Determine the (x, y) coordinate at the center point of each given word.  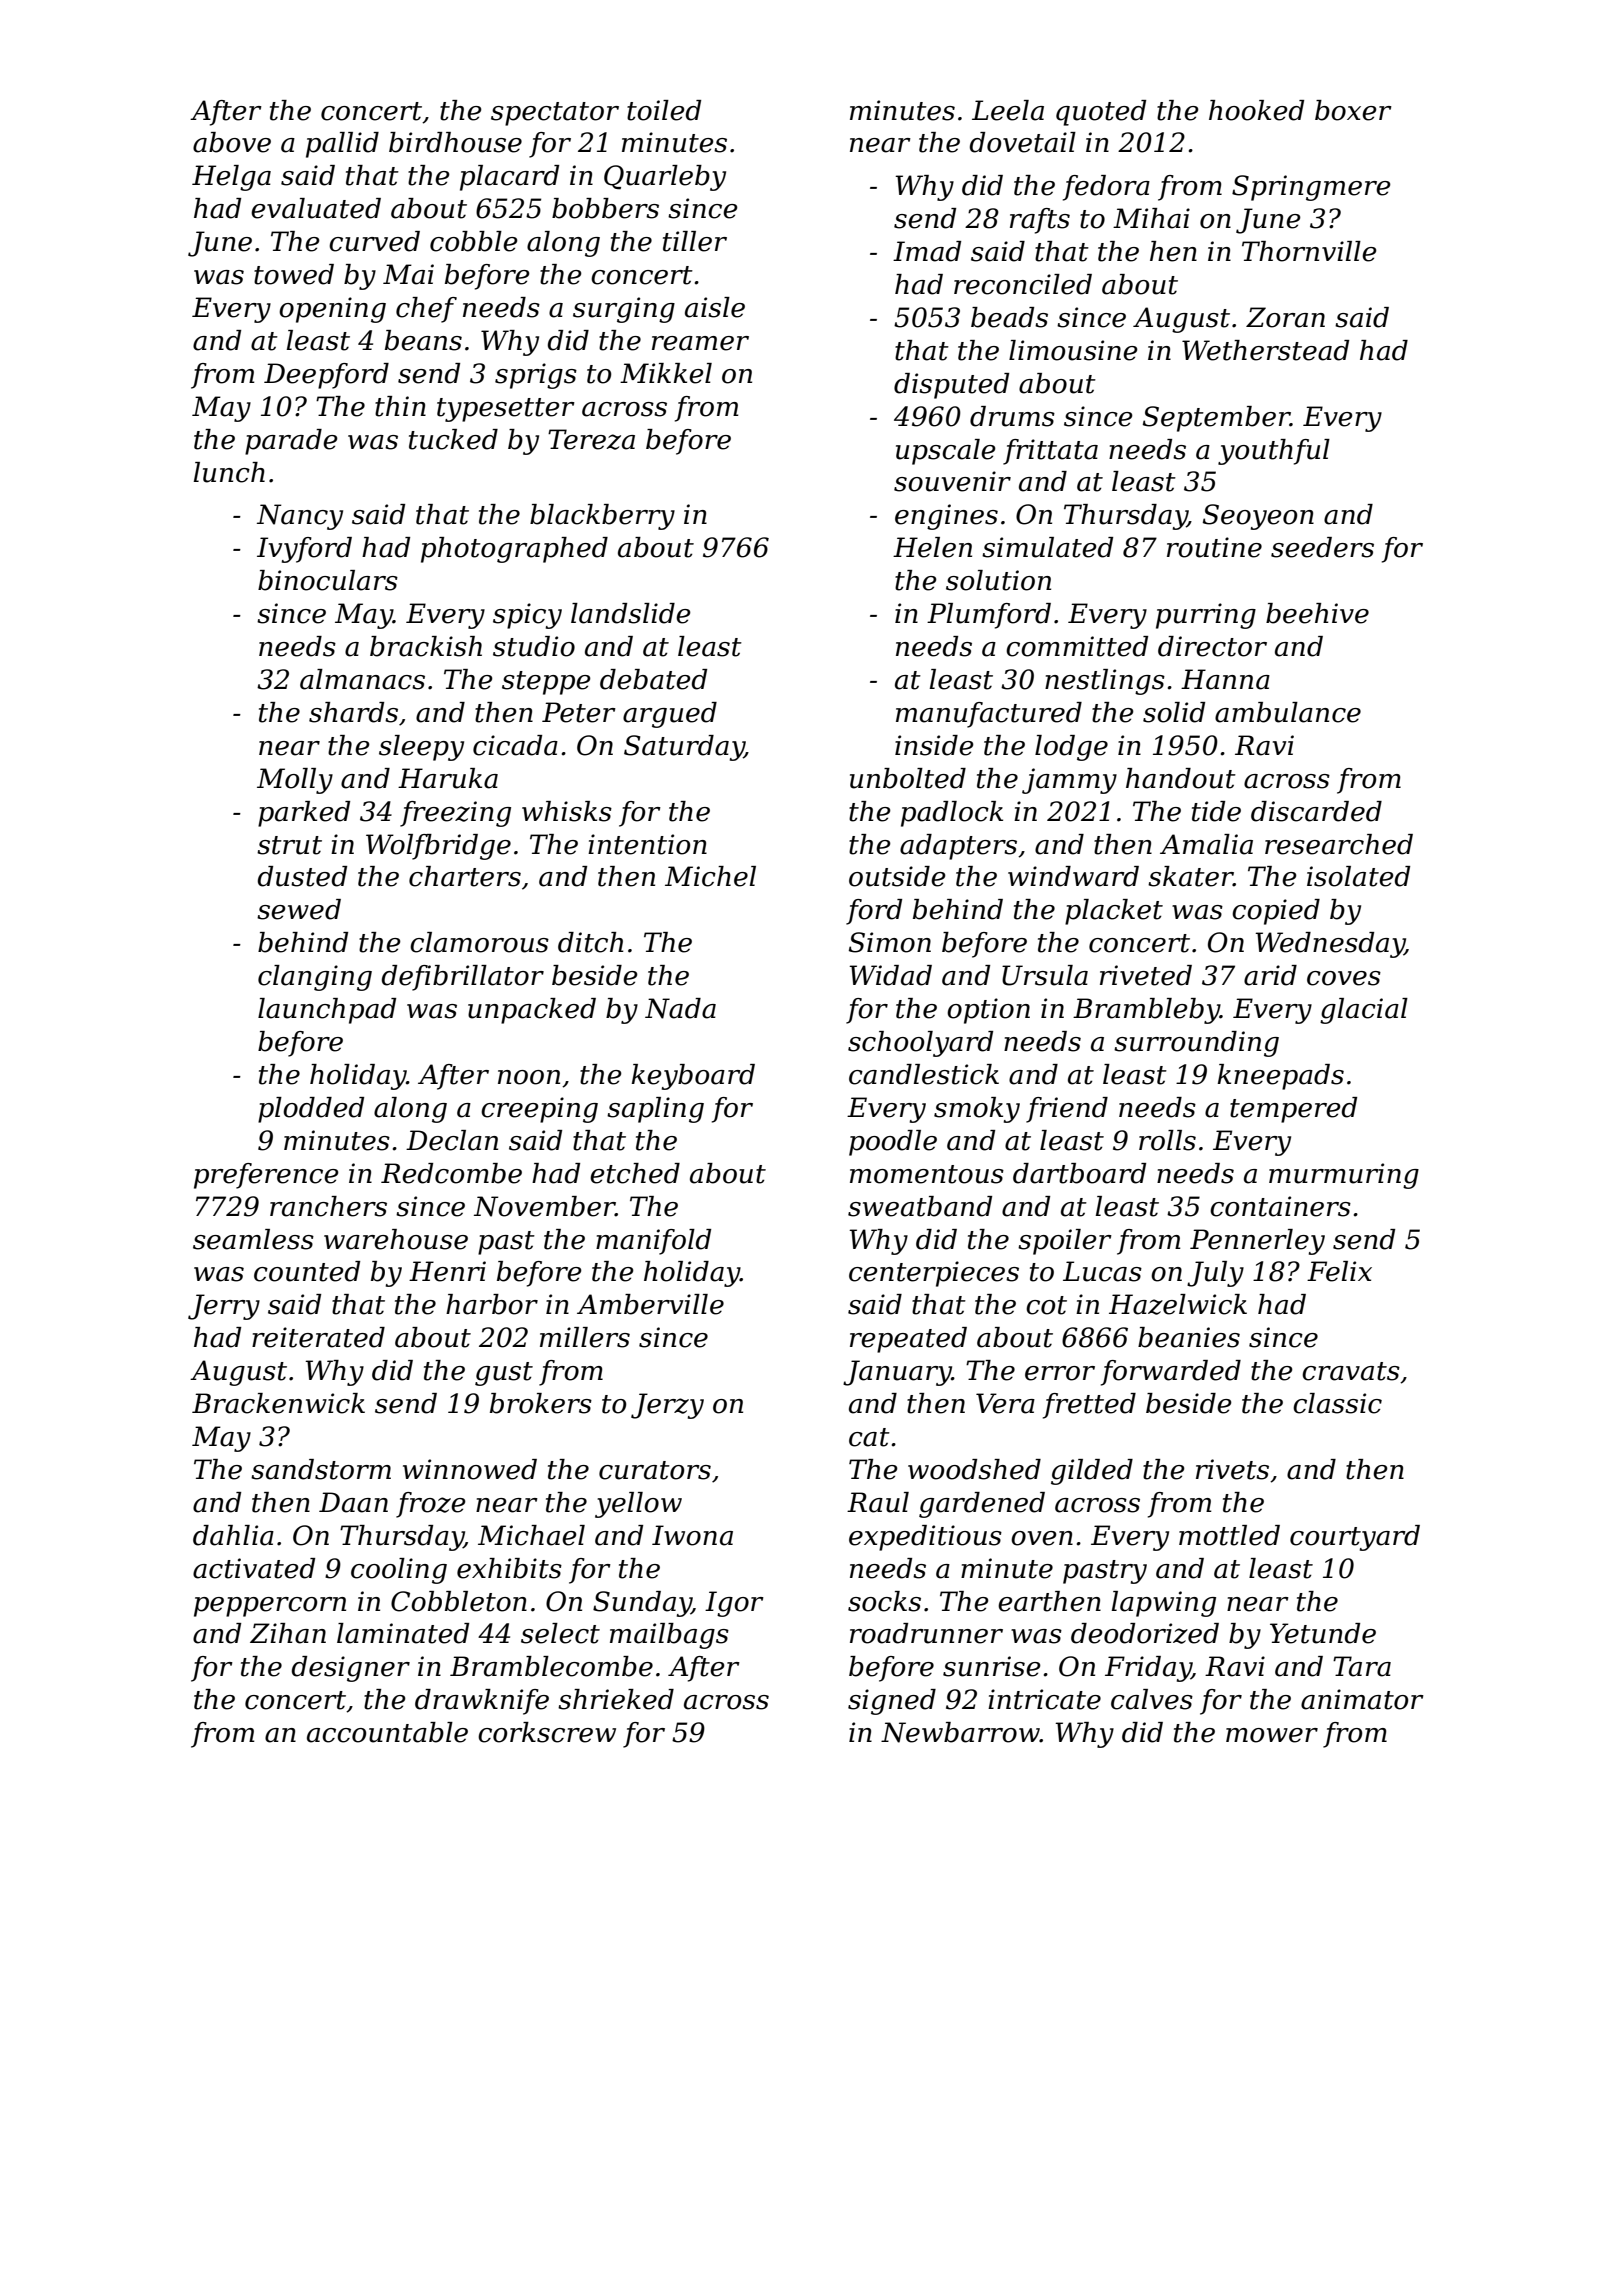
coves (1344, 978)
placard (509, 178)
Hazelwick (1178, 1304)
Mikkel (666, 373)
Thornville (1309, 251)
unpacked (532, 1011)
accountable (387, 1732)
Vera (1005, 1403)
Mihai (1151, 218)
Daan (353, 1502)
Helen (932, 547)
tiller (695, 241)
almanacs (362, 679)
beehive (1317, 613)
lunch (229, 472)
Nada (680, 1008)
